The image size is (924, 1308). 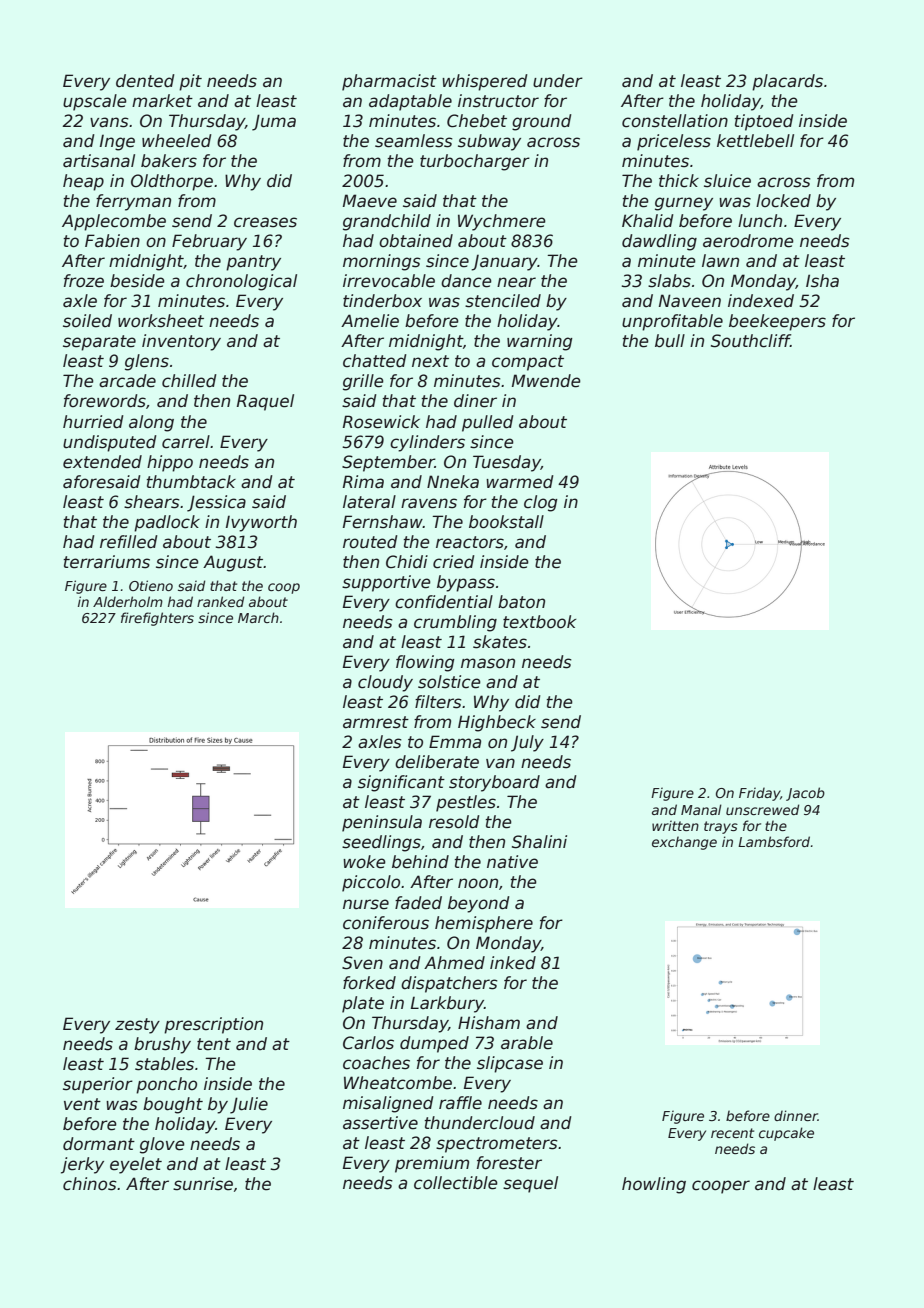 I want to click on beekeepers, so click(x=777, y=322).
